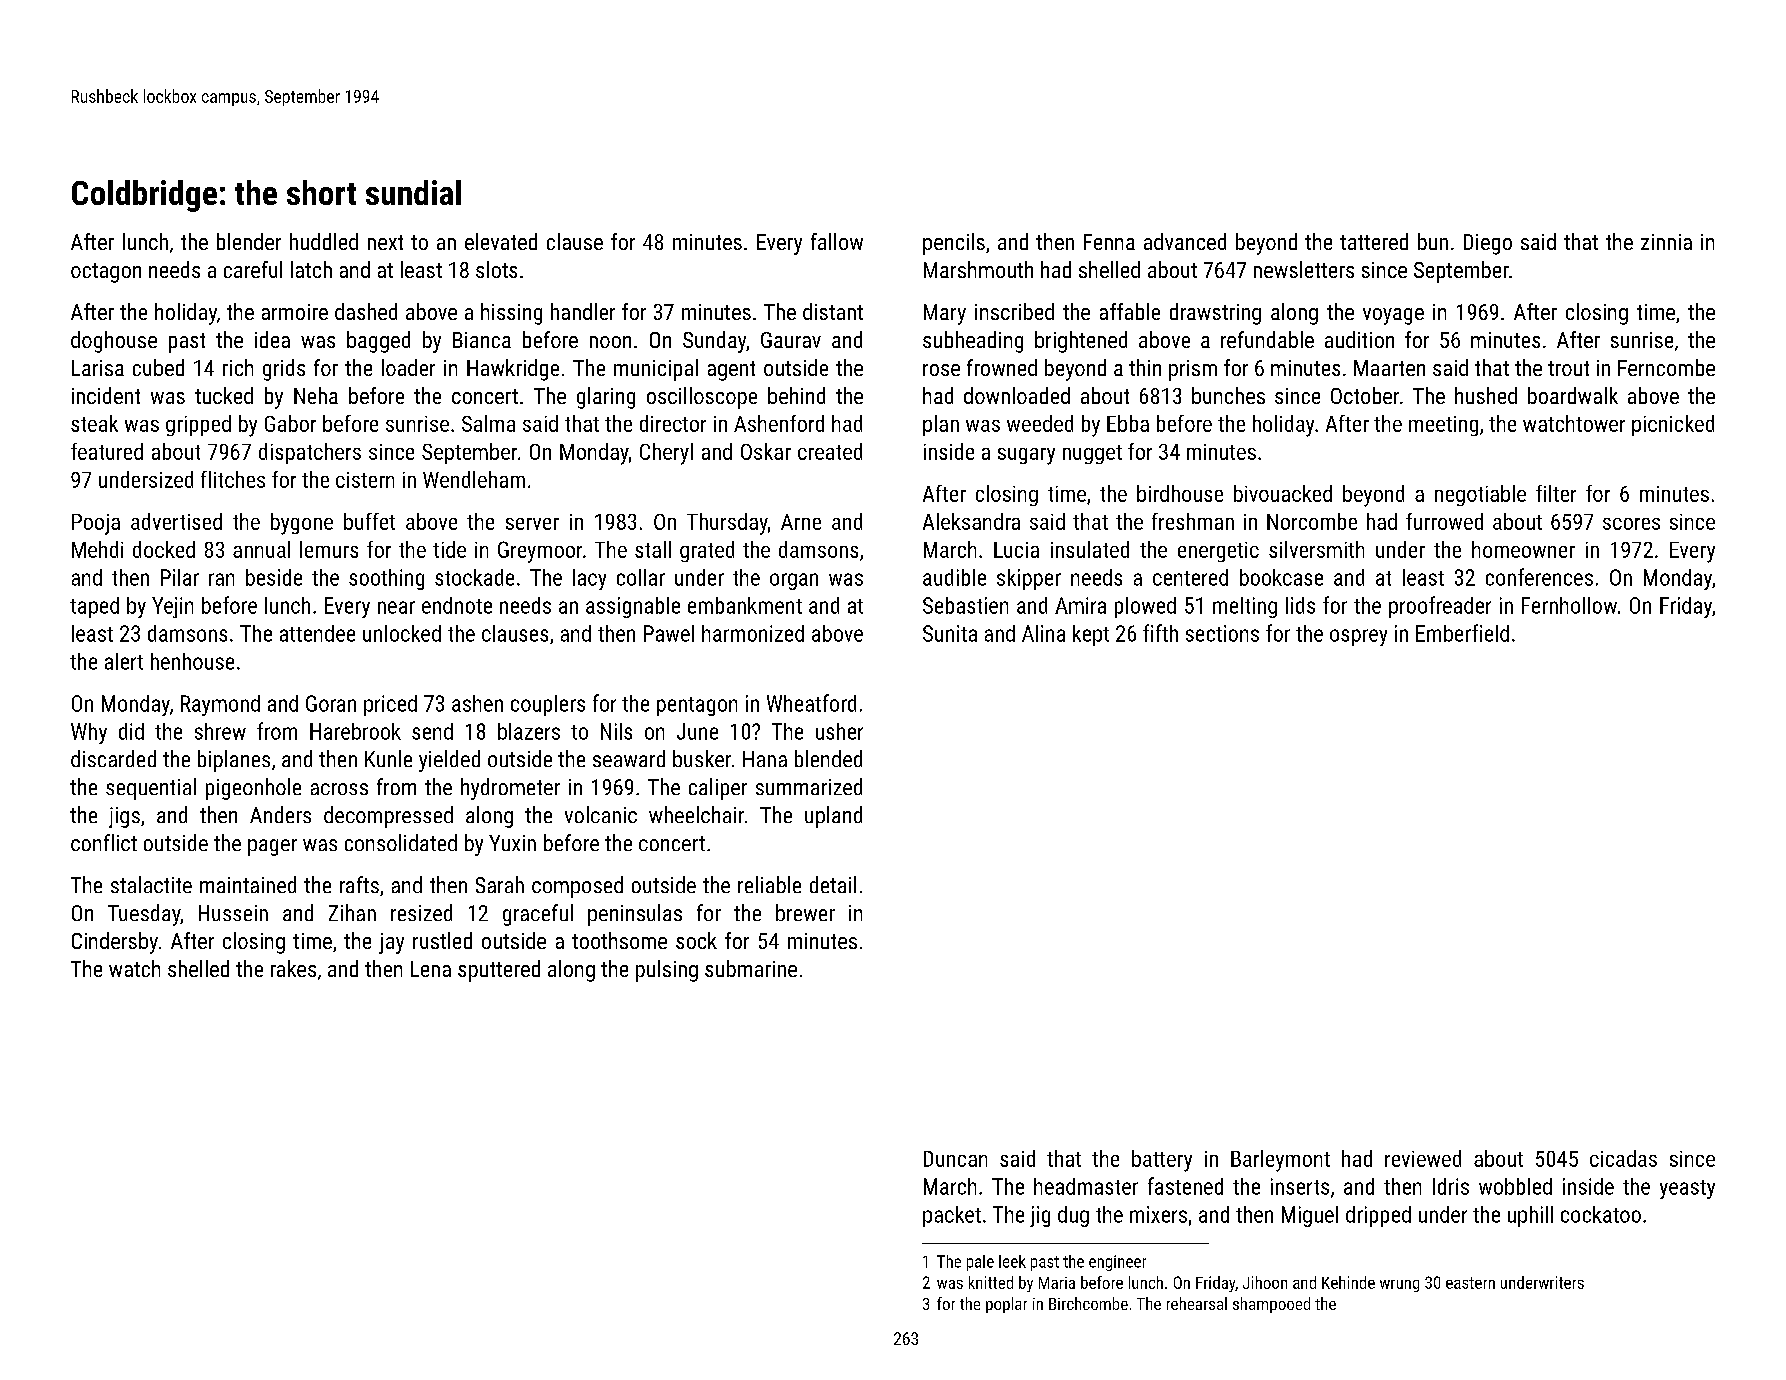 This page has width=1786, height=1380. I want to click on blender, so click(249, 241).
